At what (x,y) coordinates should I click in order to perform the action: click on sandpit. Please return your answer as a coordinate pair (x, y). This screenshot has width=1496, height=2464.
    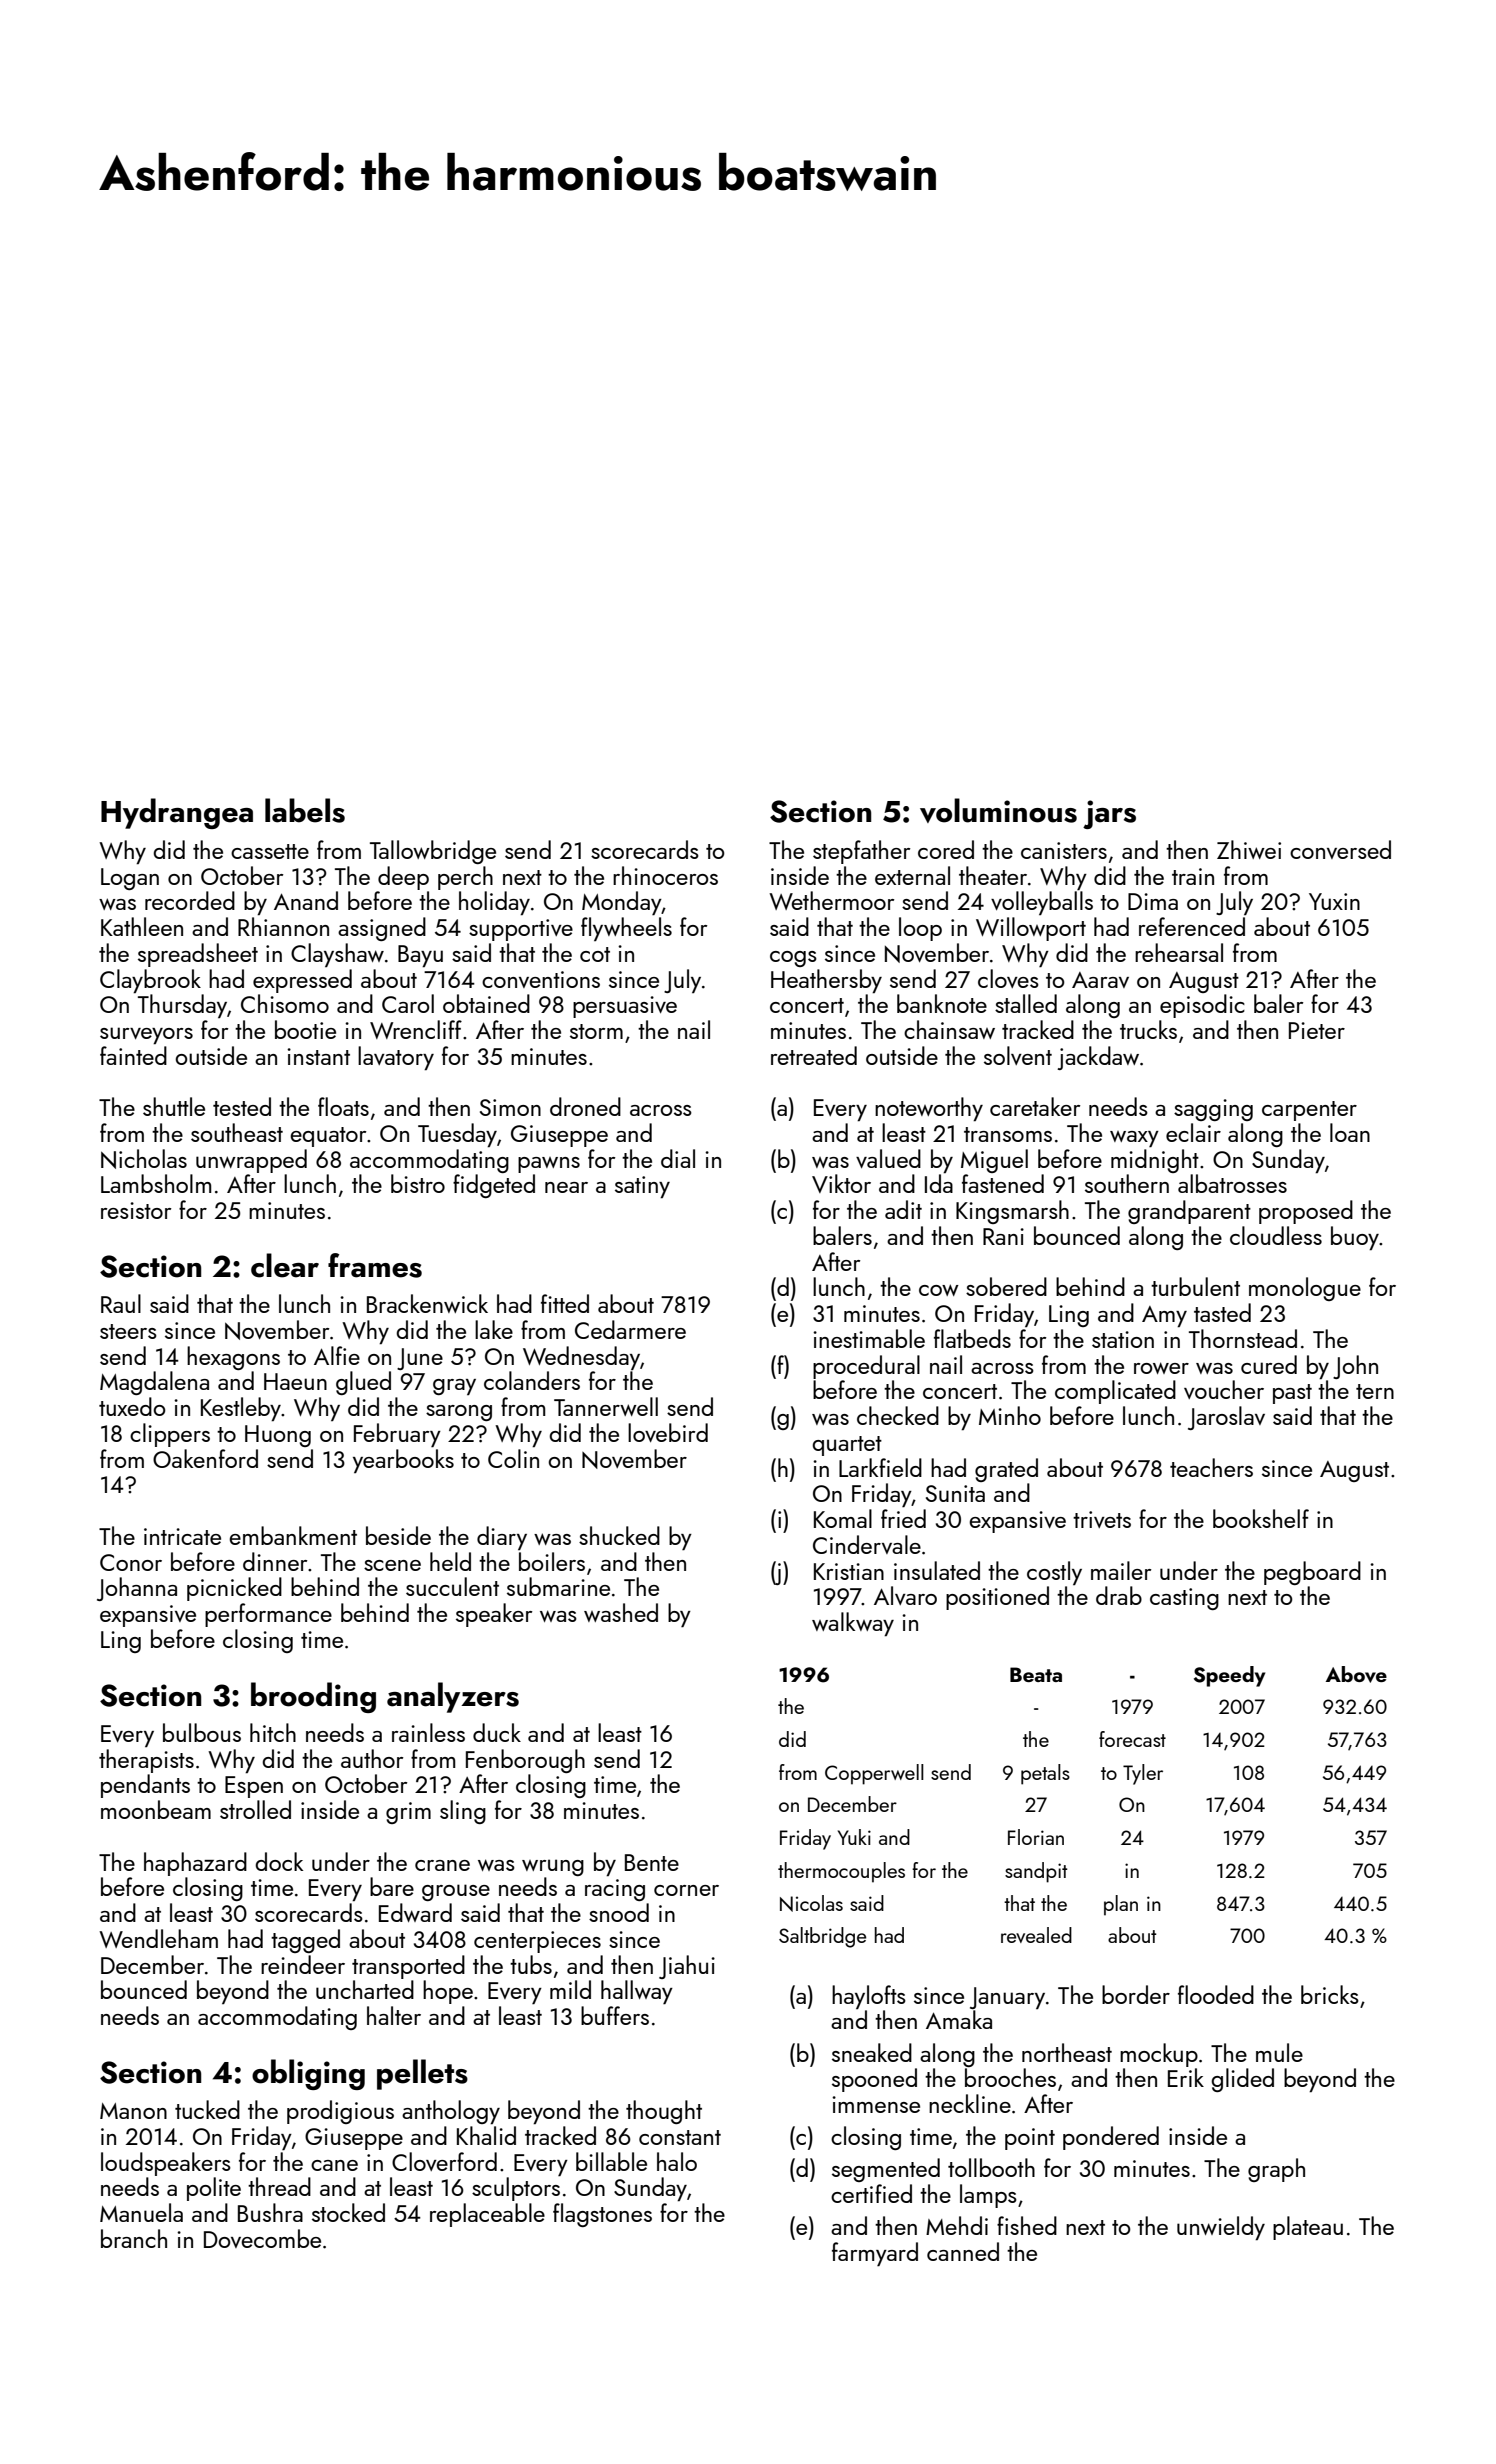
    Looking at the image, I should click on (1036, 1872).
